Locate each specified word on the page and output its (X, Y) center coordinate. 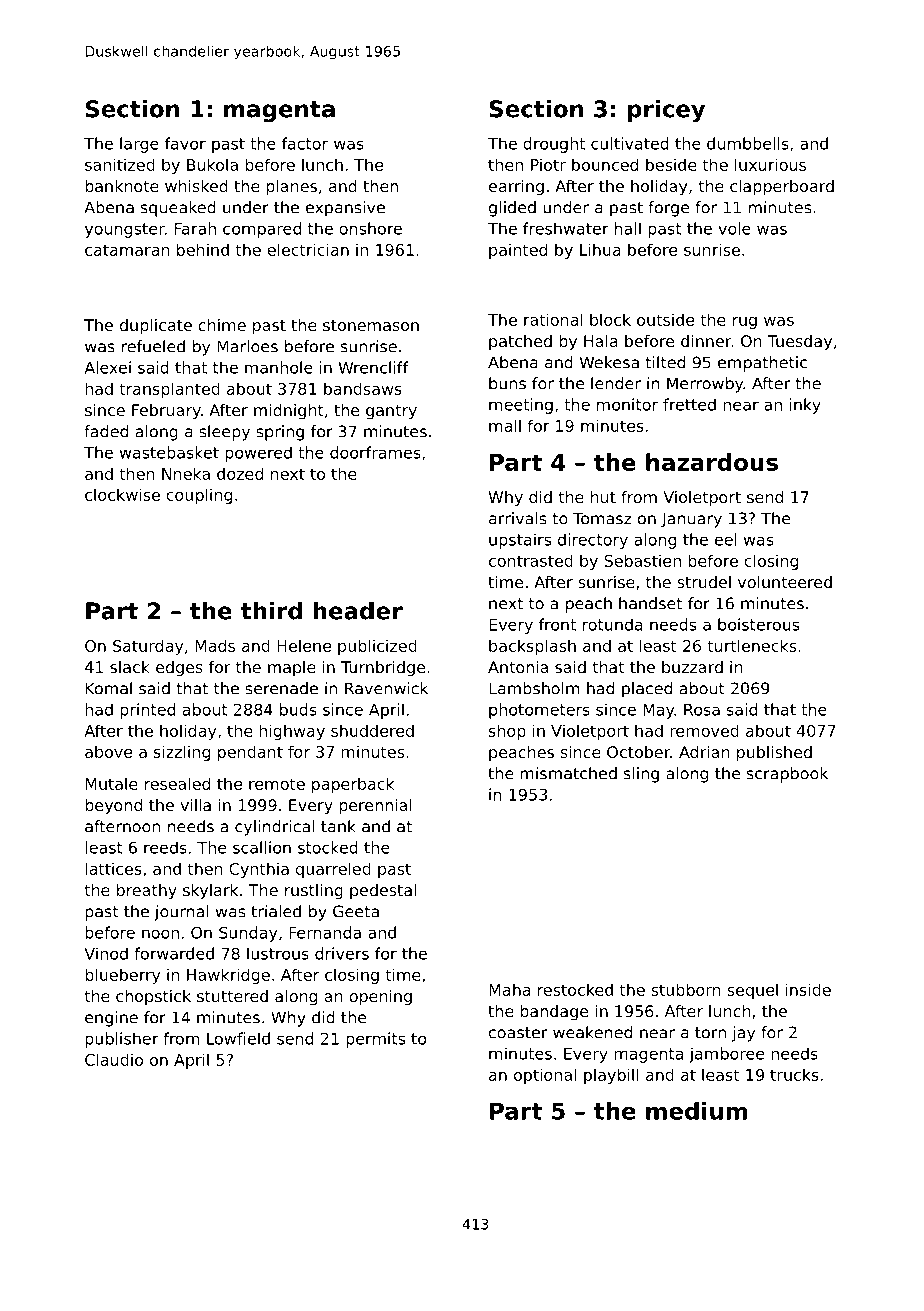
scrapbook (787, 775)
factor (305, 143)
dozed (240, 473)
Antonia (518, 667)
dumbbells (748, 143)
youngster (125, 230)
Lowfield (238, 1038)
